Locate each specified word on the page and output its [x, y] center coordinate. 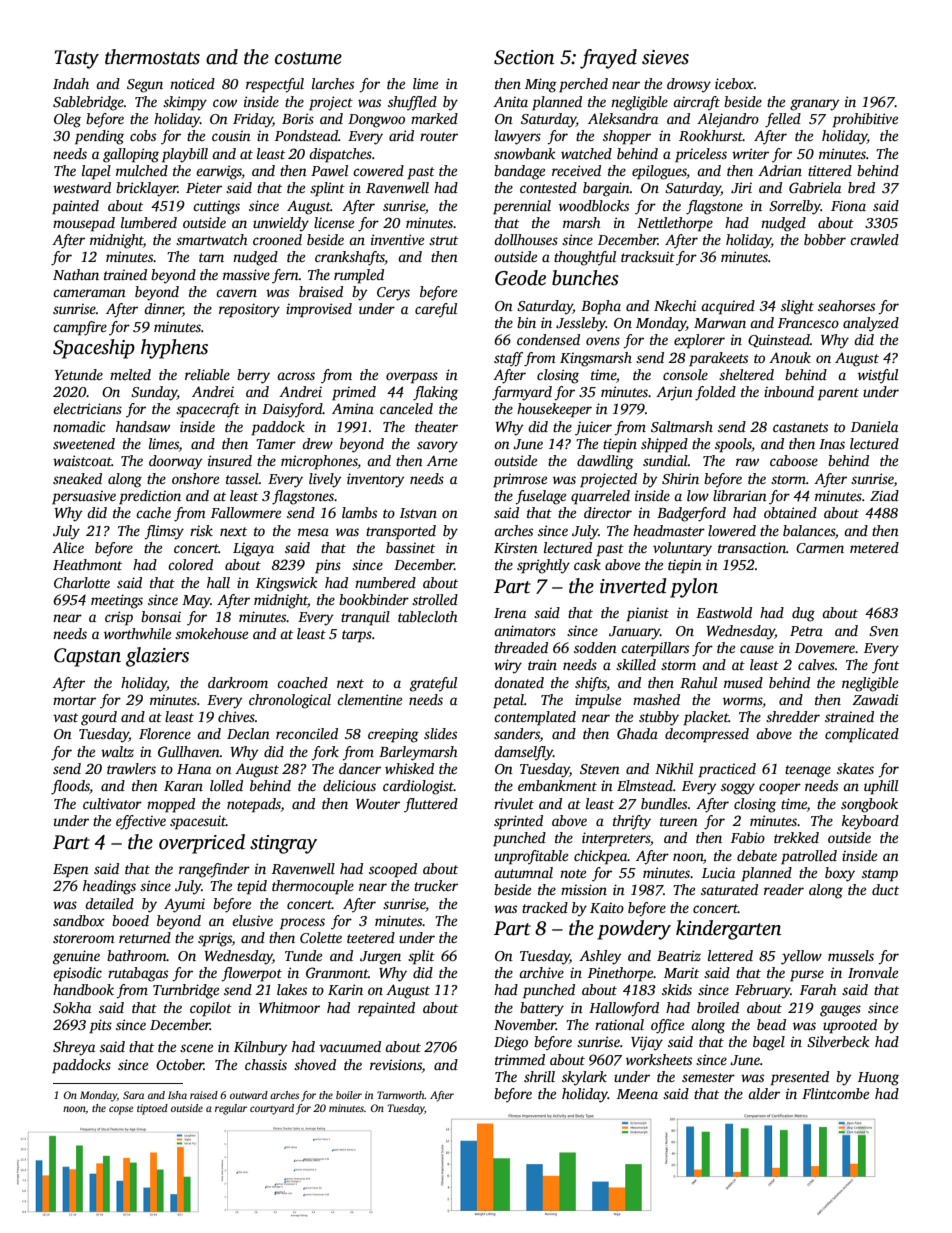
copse [121, 1110]
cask [587, 564]
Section [524, 57]
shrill [539, 1076]
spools [733, 445]
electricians [87, 408]
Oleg [67, 120]
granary [815, 105]
